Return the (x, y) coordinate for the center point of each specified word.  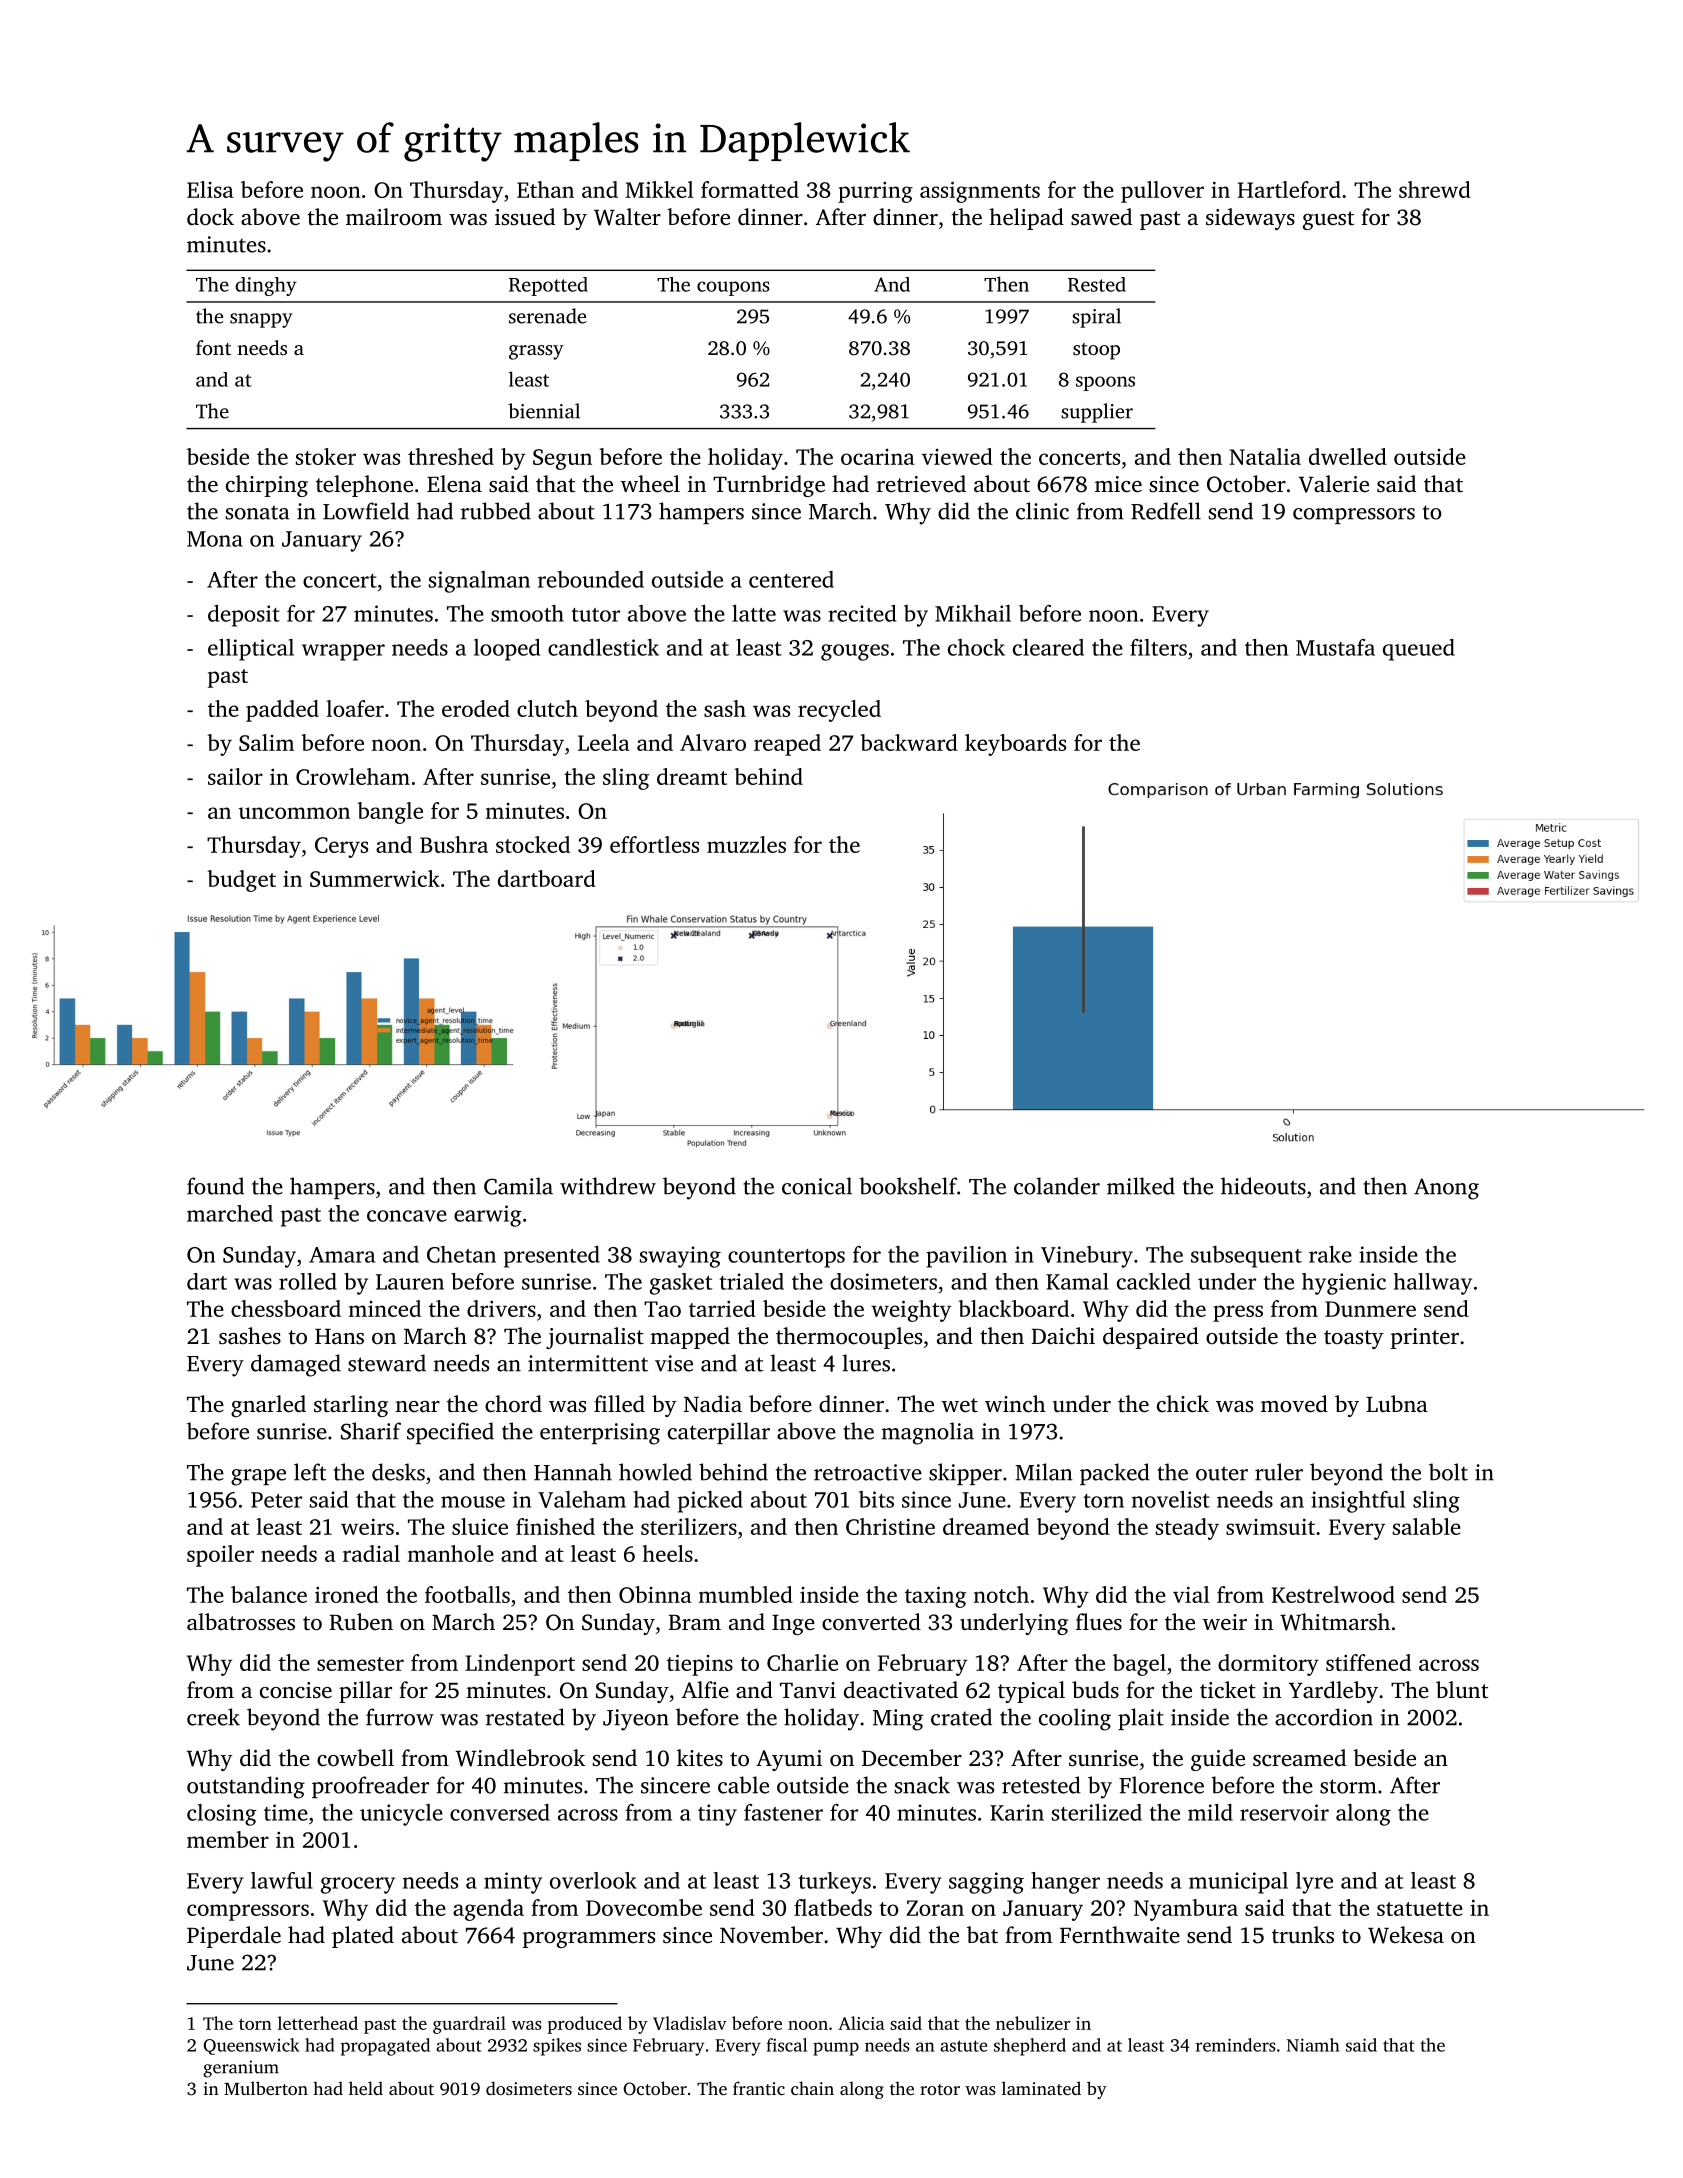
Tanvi (808, 1690)
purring (875, 192)
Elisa (210, 189)
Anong (1446, 1189)
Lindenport (520, 1665)
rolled (308, 1281)
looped (507, 650)
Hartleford (1289, 189)
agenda (488, 1910)
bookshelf (908, 1186)
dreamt (692, 776)
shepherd (1030, 2047)
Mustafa (1335, 647)
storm (1348, 1786)
